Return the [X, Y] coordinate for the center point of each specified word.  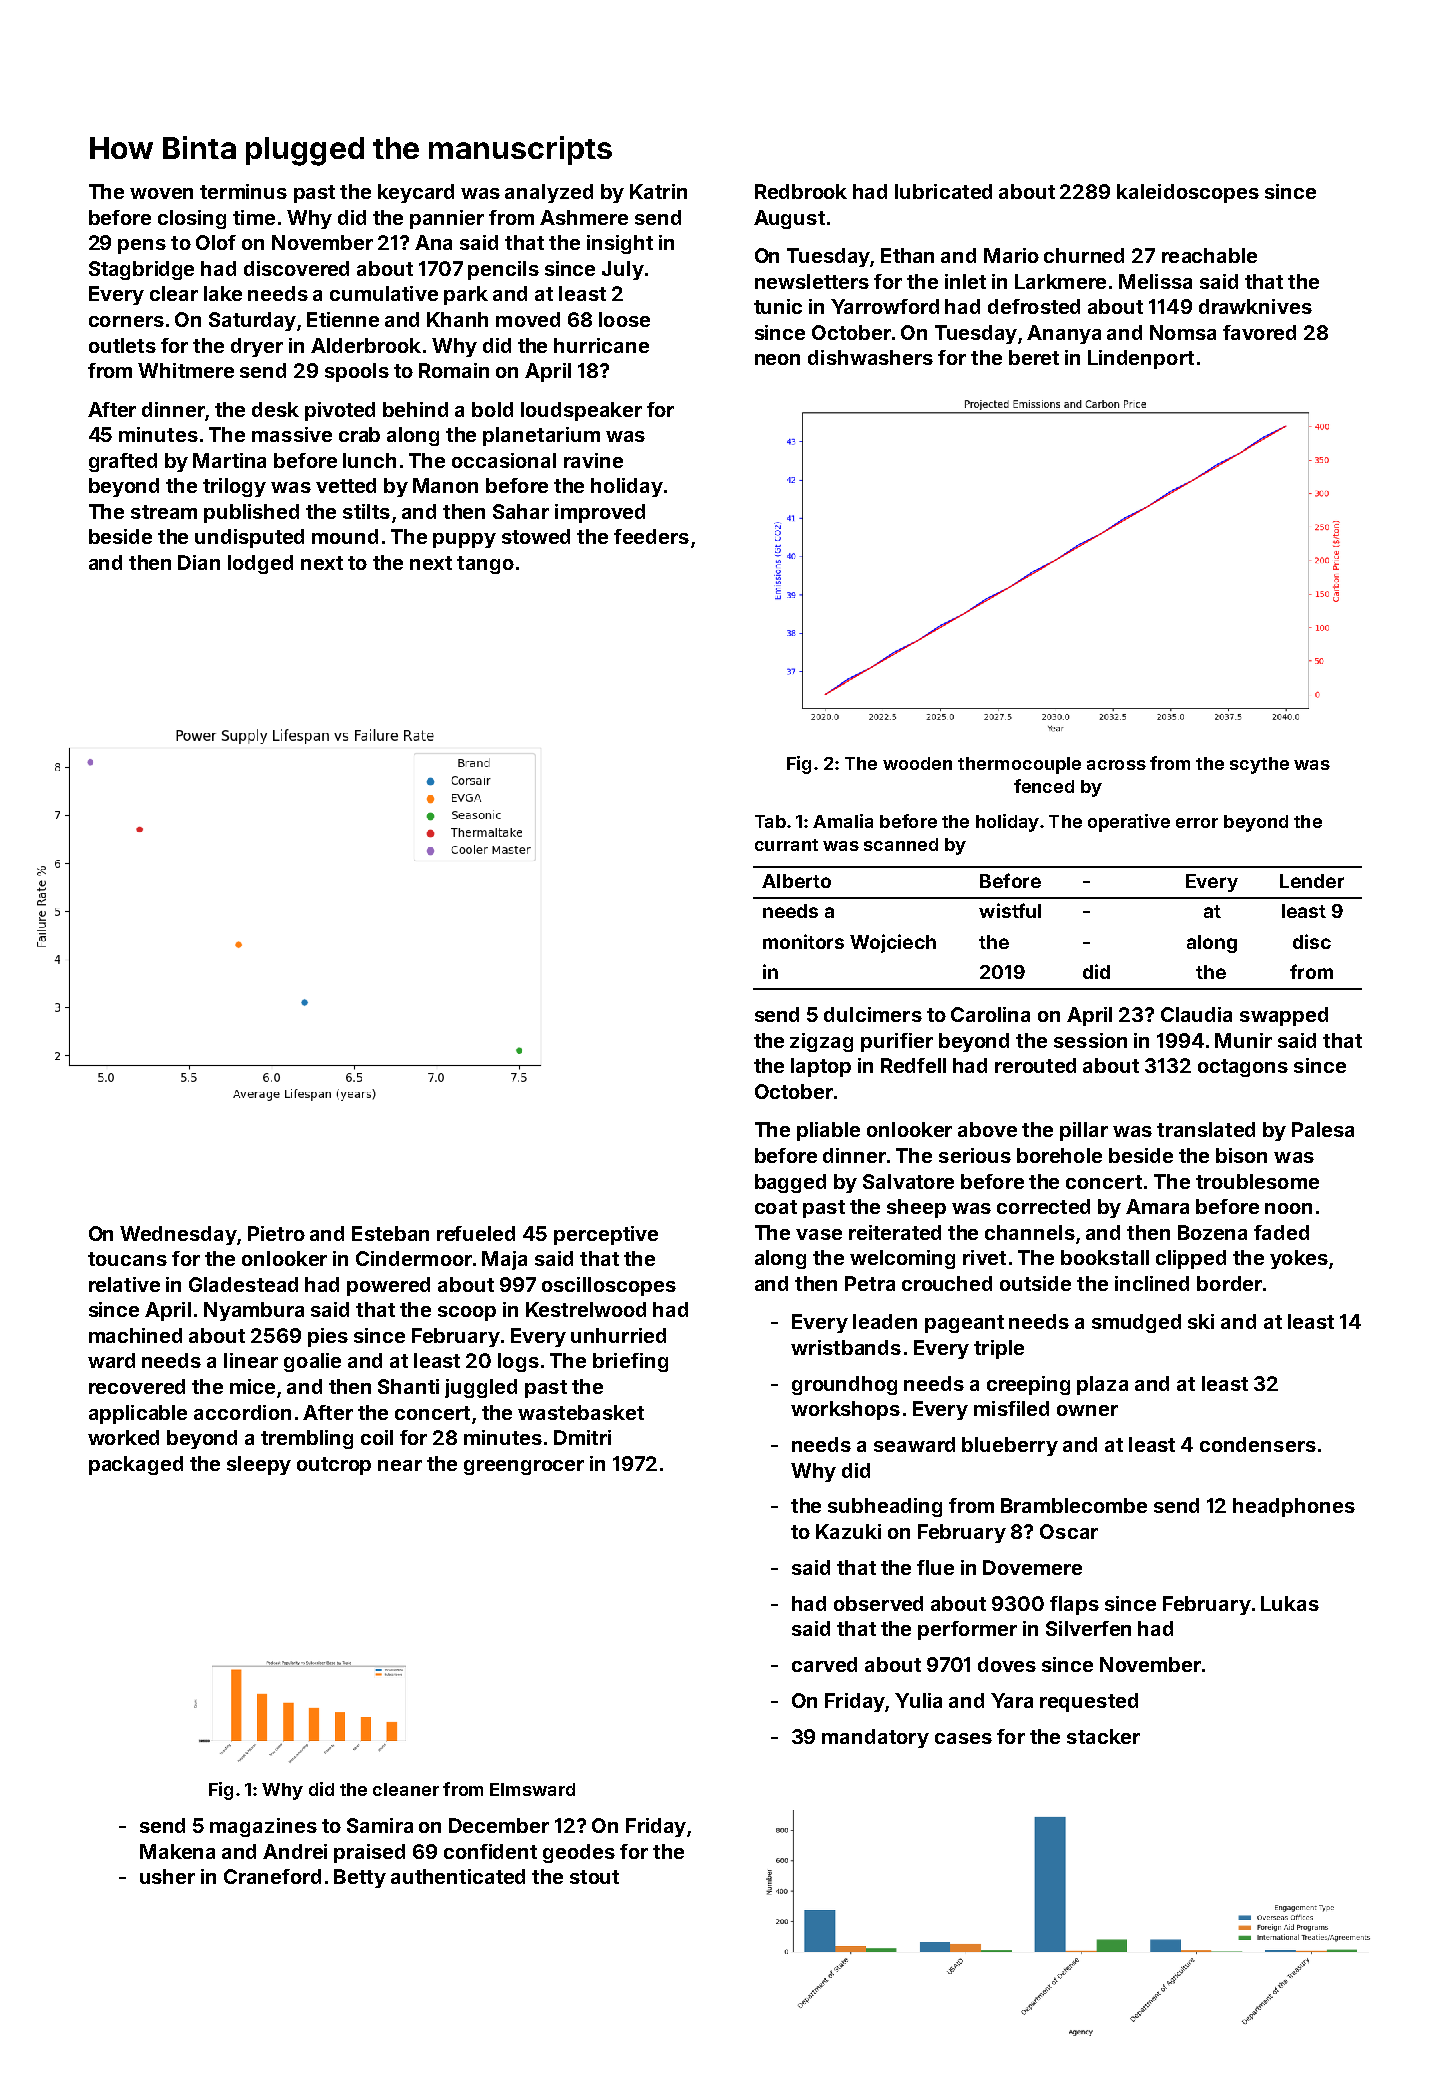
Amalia [843, 821]
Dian [199, 562]
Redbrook [801, 191]
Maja [504, 1260]
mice [252, 1386]
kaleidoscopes [1188, 193]
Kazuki [848, 1531]
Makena [177, 1851]
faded [1281, 1232]
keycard [416, 193]
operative [1129, 823]
